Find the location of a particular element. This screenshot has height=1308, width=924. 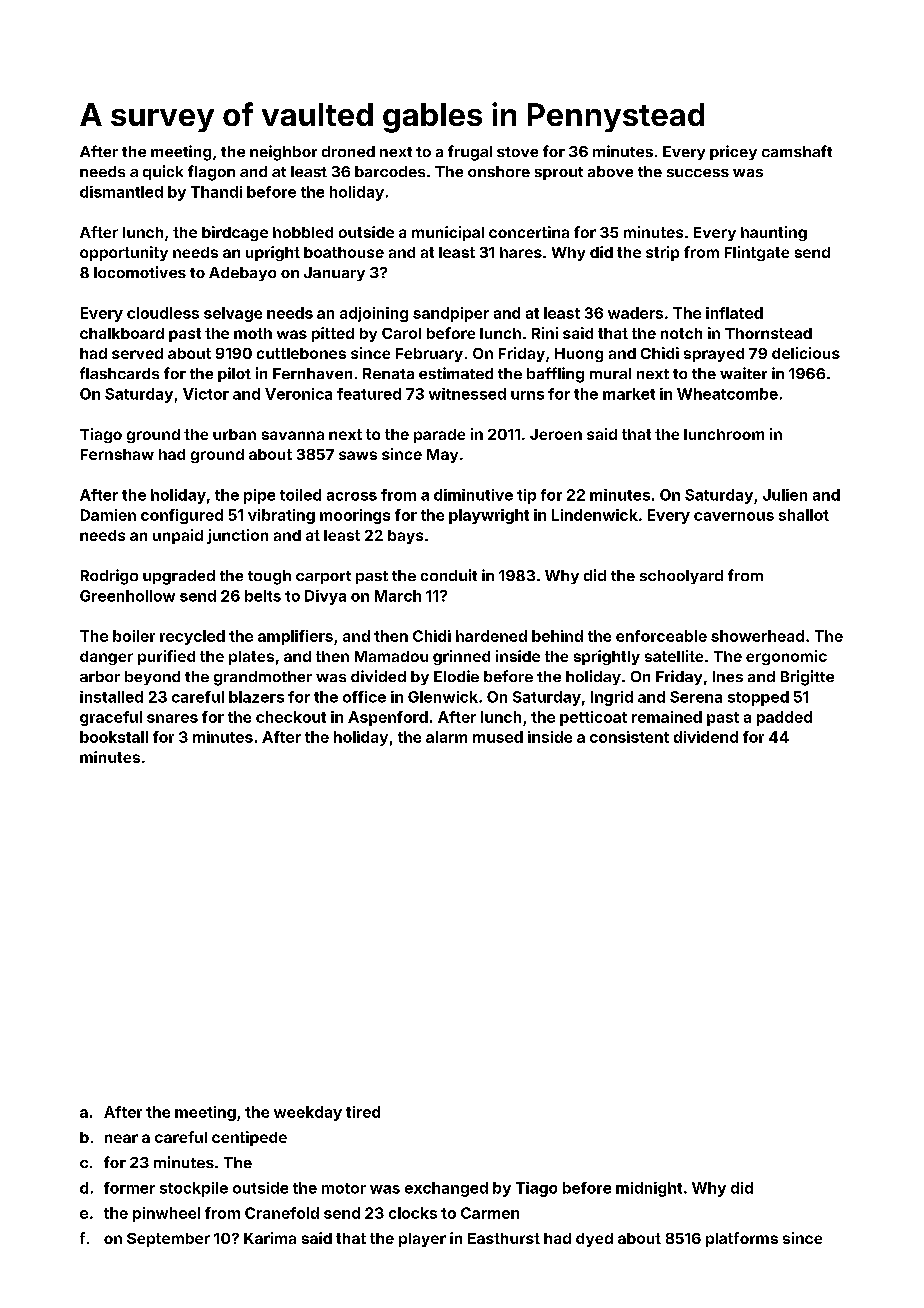

former is located at coordinates (129, 1188).
